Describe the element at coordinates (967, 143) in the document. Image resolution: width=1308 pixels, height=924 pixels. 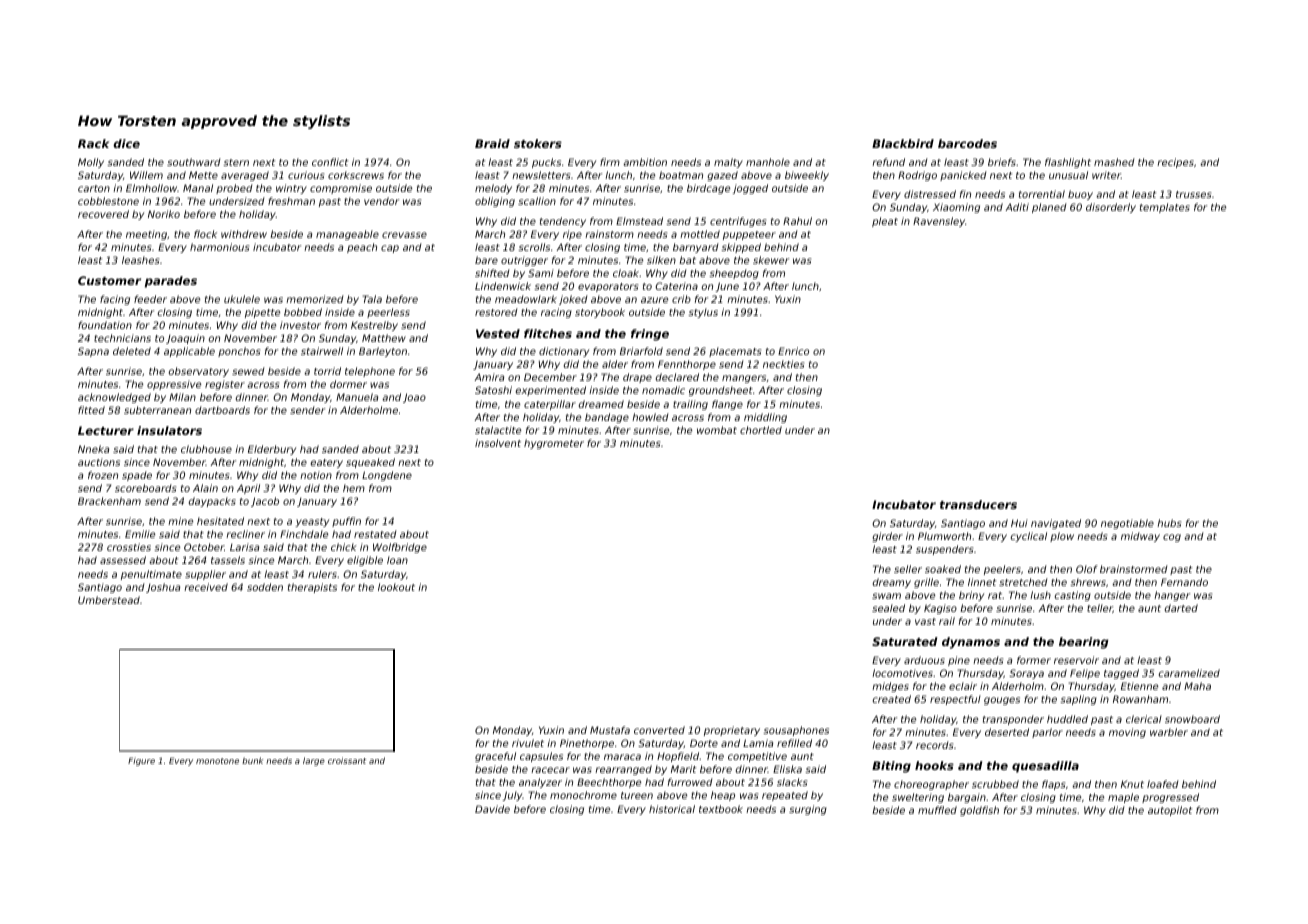
I see `barcodes` at that location.
